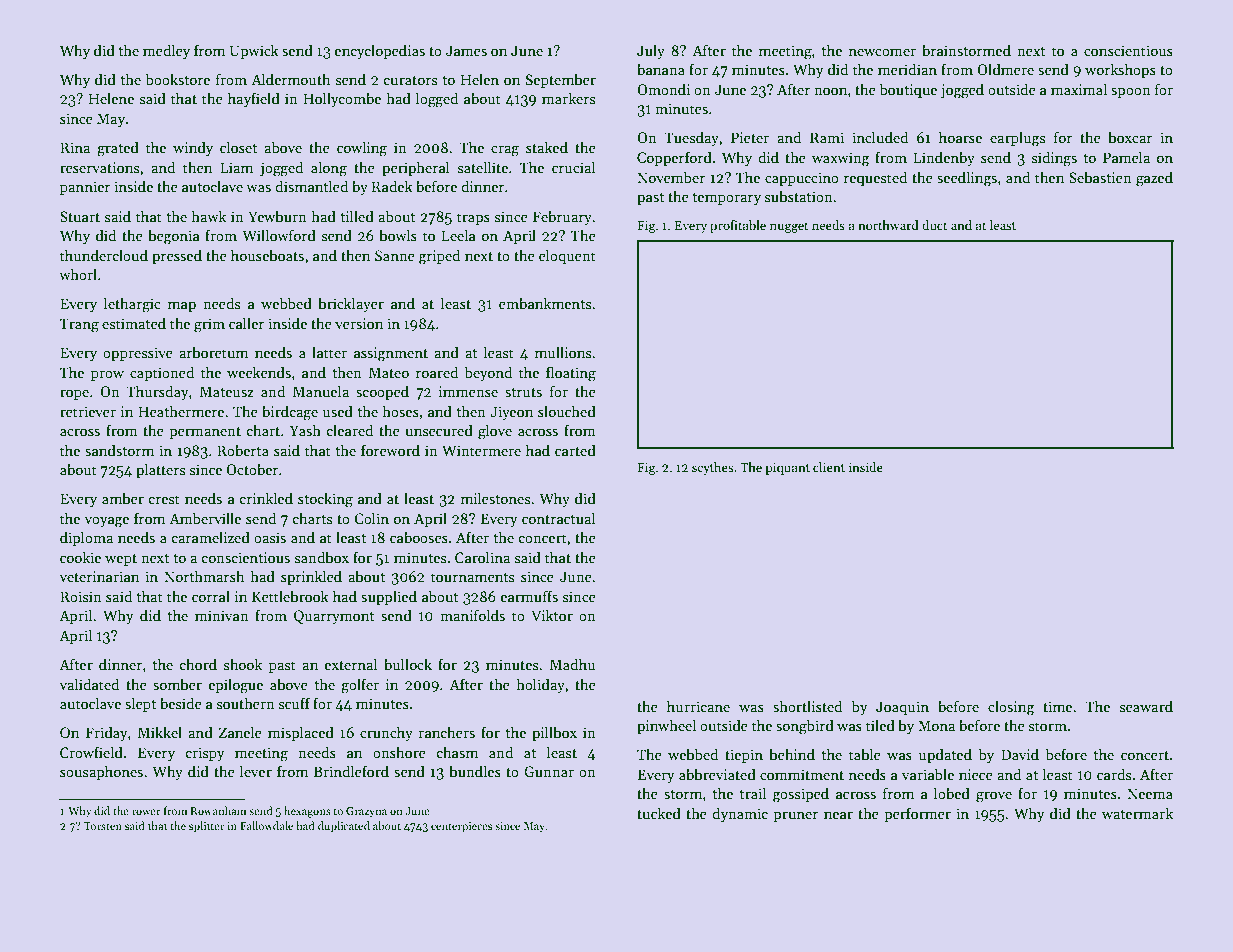  Describe the element at coordinates (1120, 70) in the page. I see `workshops` at that location.
